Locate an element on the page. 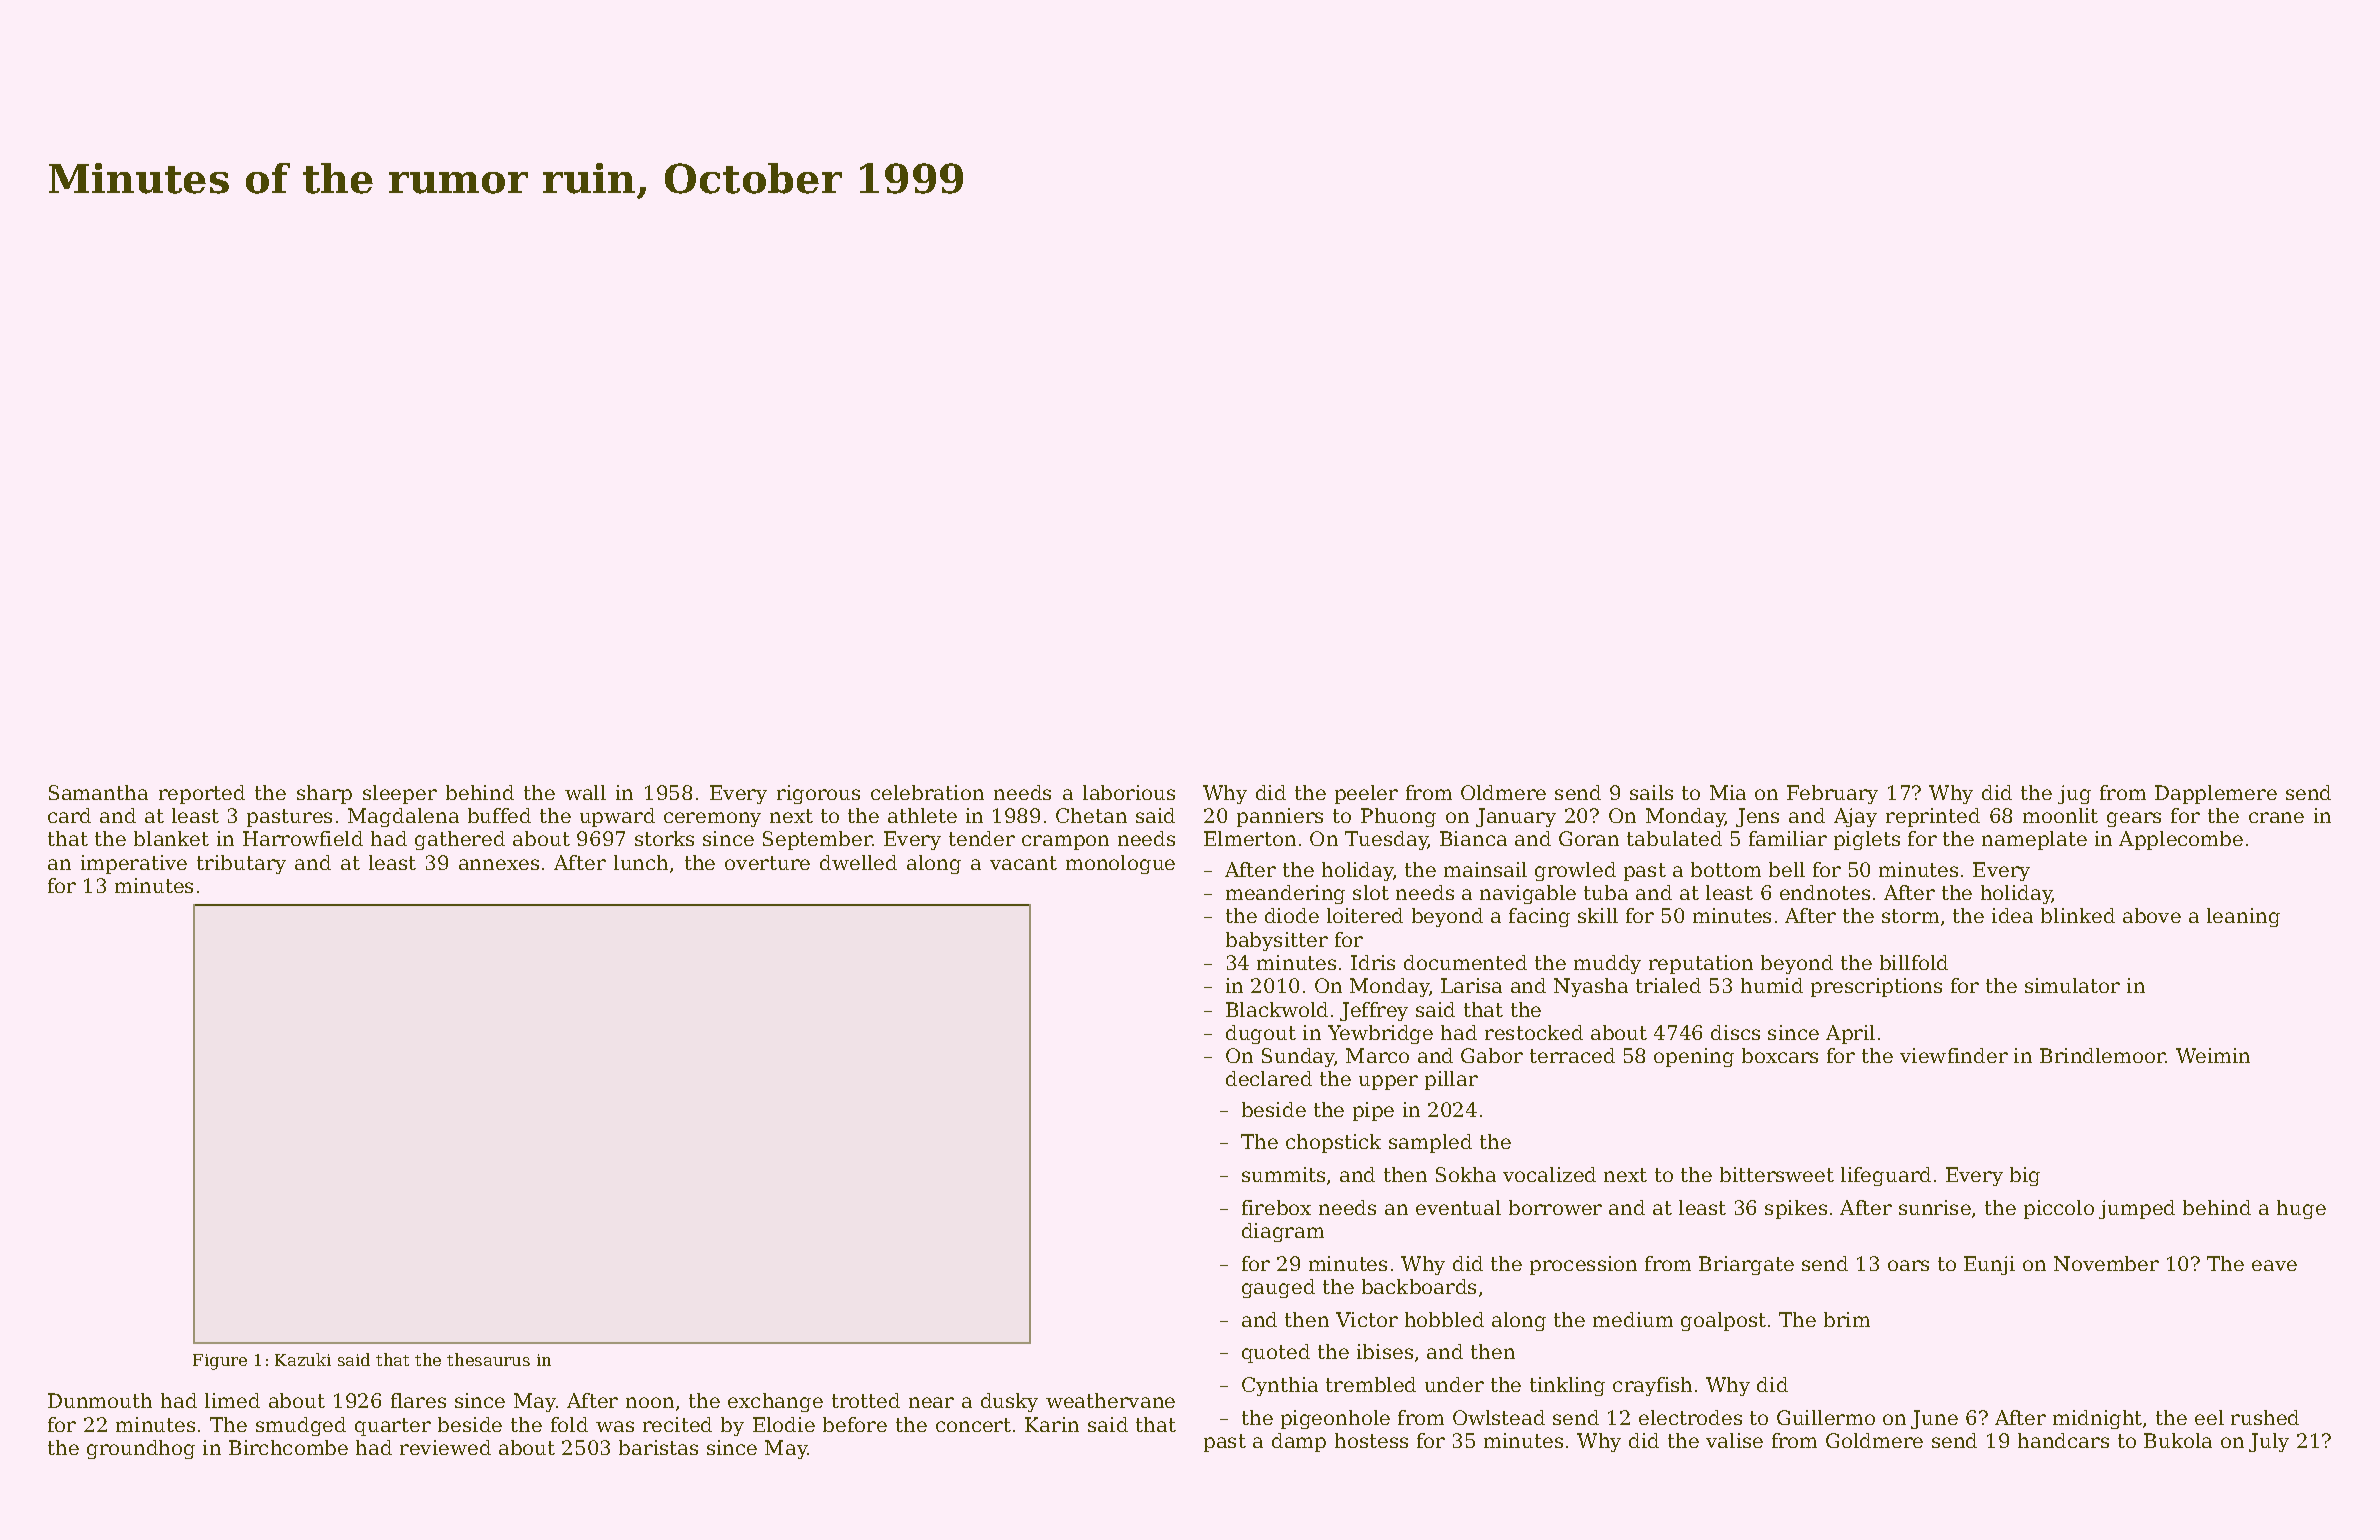 This image has height=1540, width=2380. Dapplemere is located at coordinates (2216, 794).
